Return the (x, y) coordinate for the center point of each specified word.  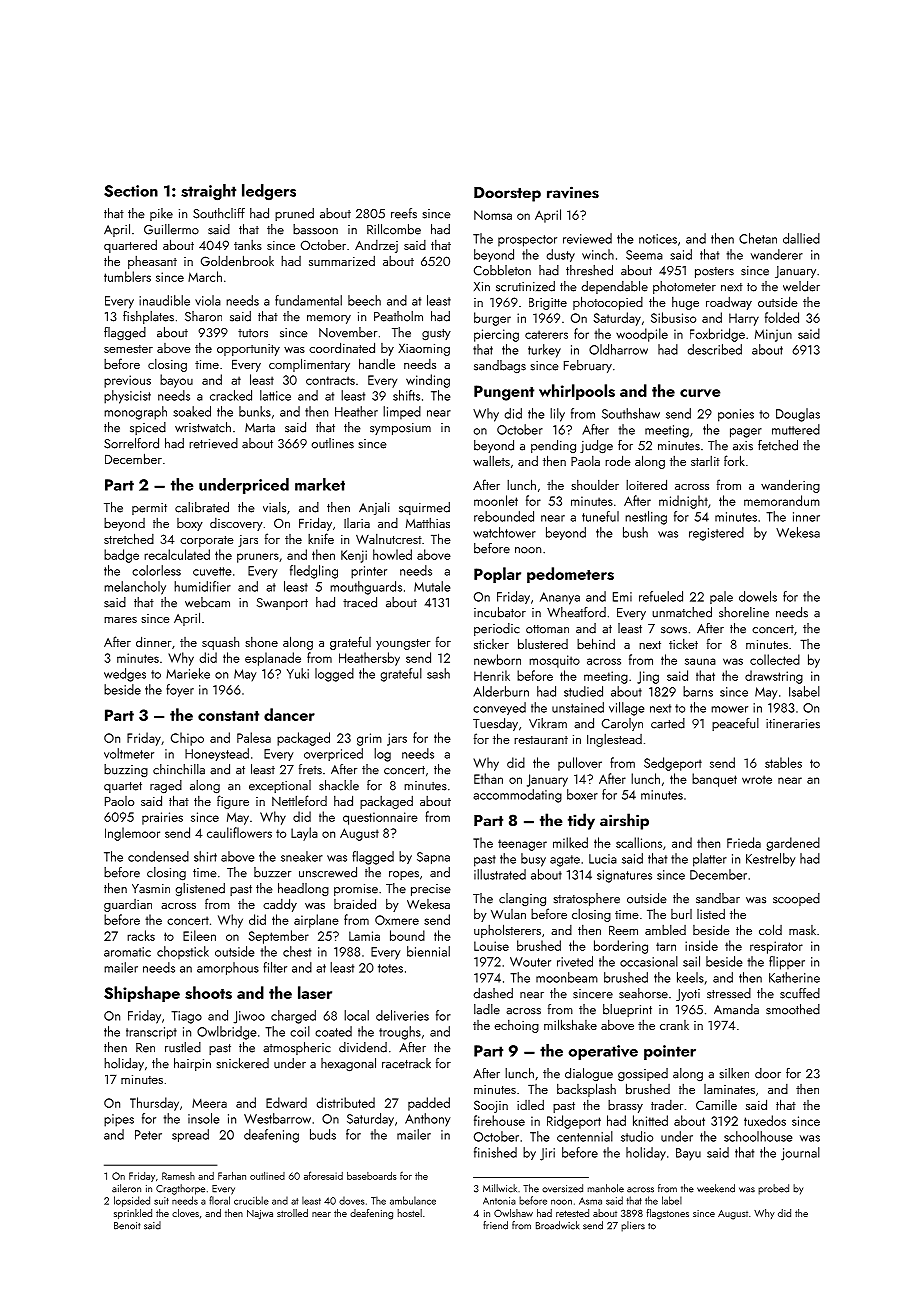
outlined (267, 1176)
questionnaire (380, 818)
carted (668, 723)
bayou (176, 381)
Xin (482, 287)
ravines (573, 192)
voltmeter (129, 753)
